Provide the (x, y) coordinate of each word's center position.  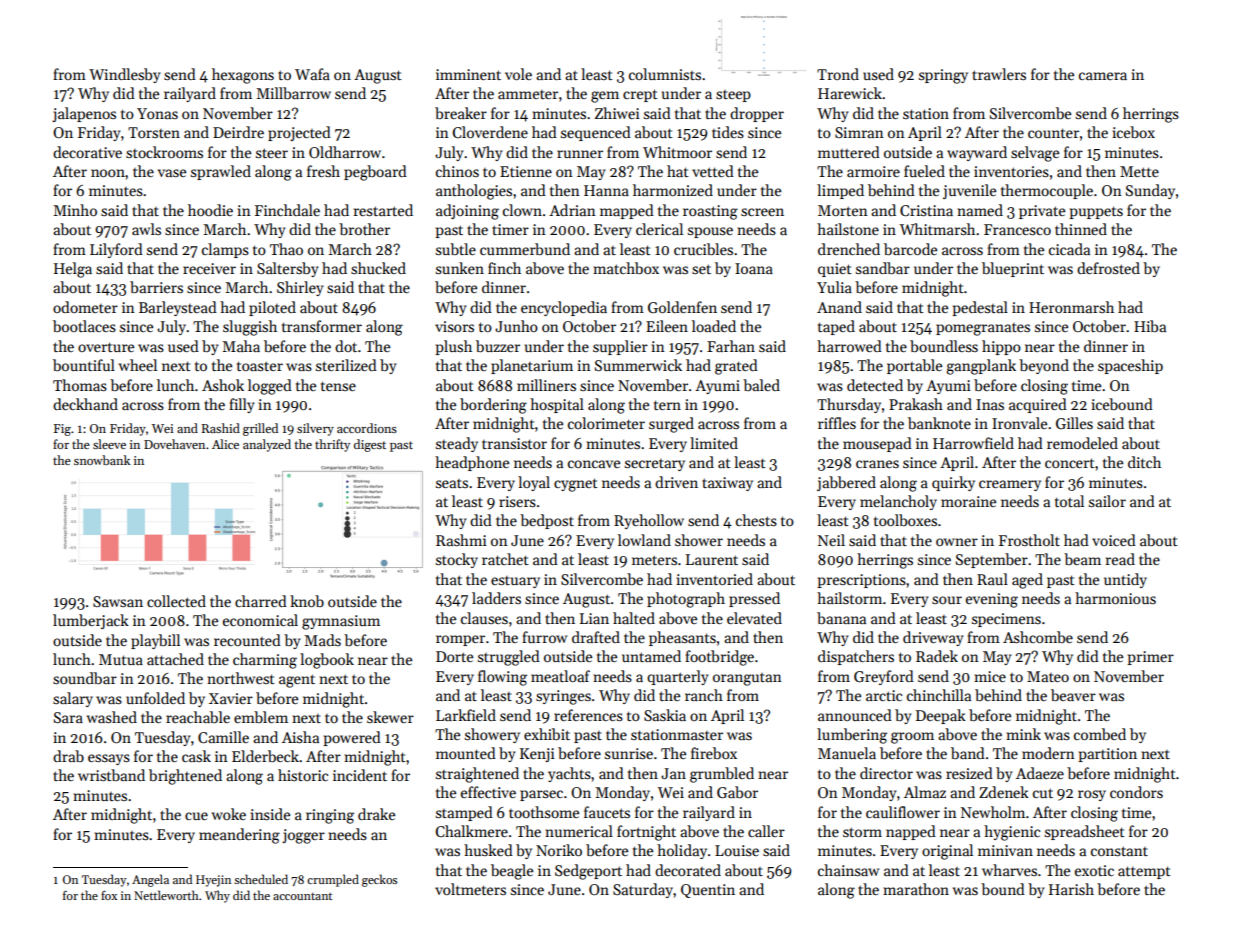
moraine (968, 501)
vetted (713, 171)
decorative (87, 152)
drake (376, 814)
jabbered (846, 483)
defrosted (1108, 268)
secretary (655, 465)
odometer (85, 307)
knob (307, 601)
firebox (714, 753)
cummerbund (525, 249)
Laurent (712, 559)
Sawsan (118, 601)
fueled (924, 171)
